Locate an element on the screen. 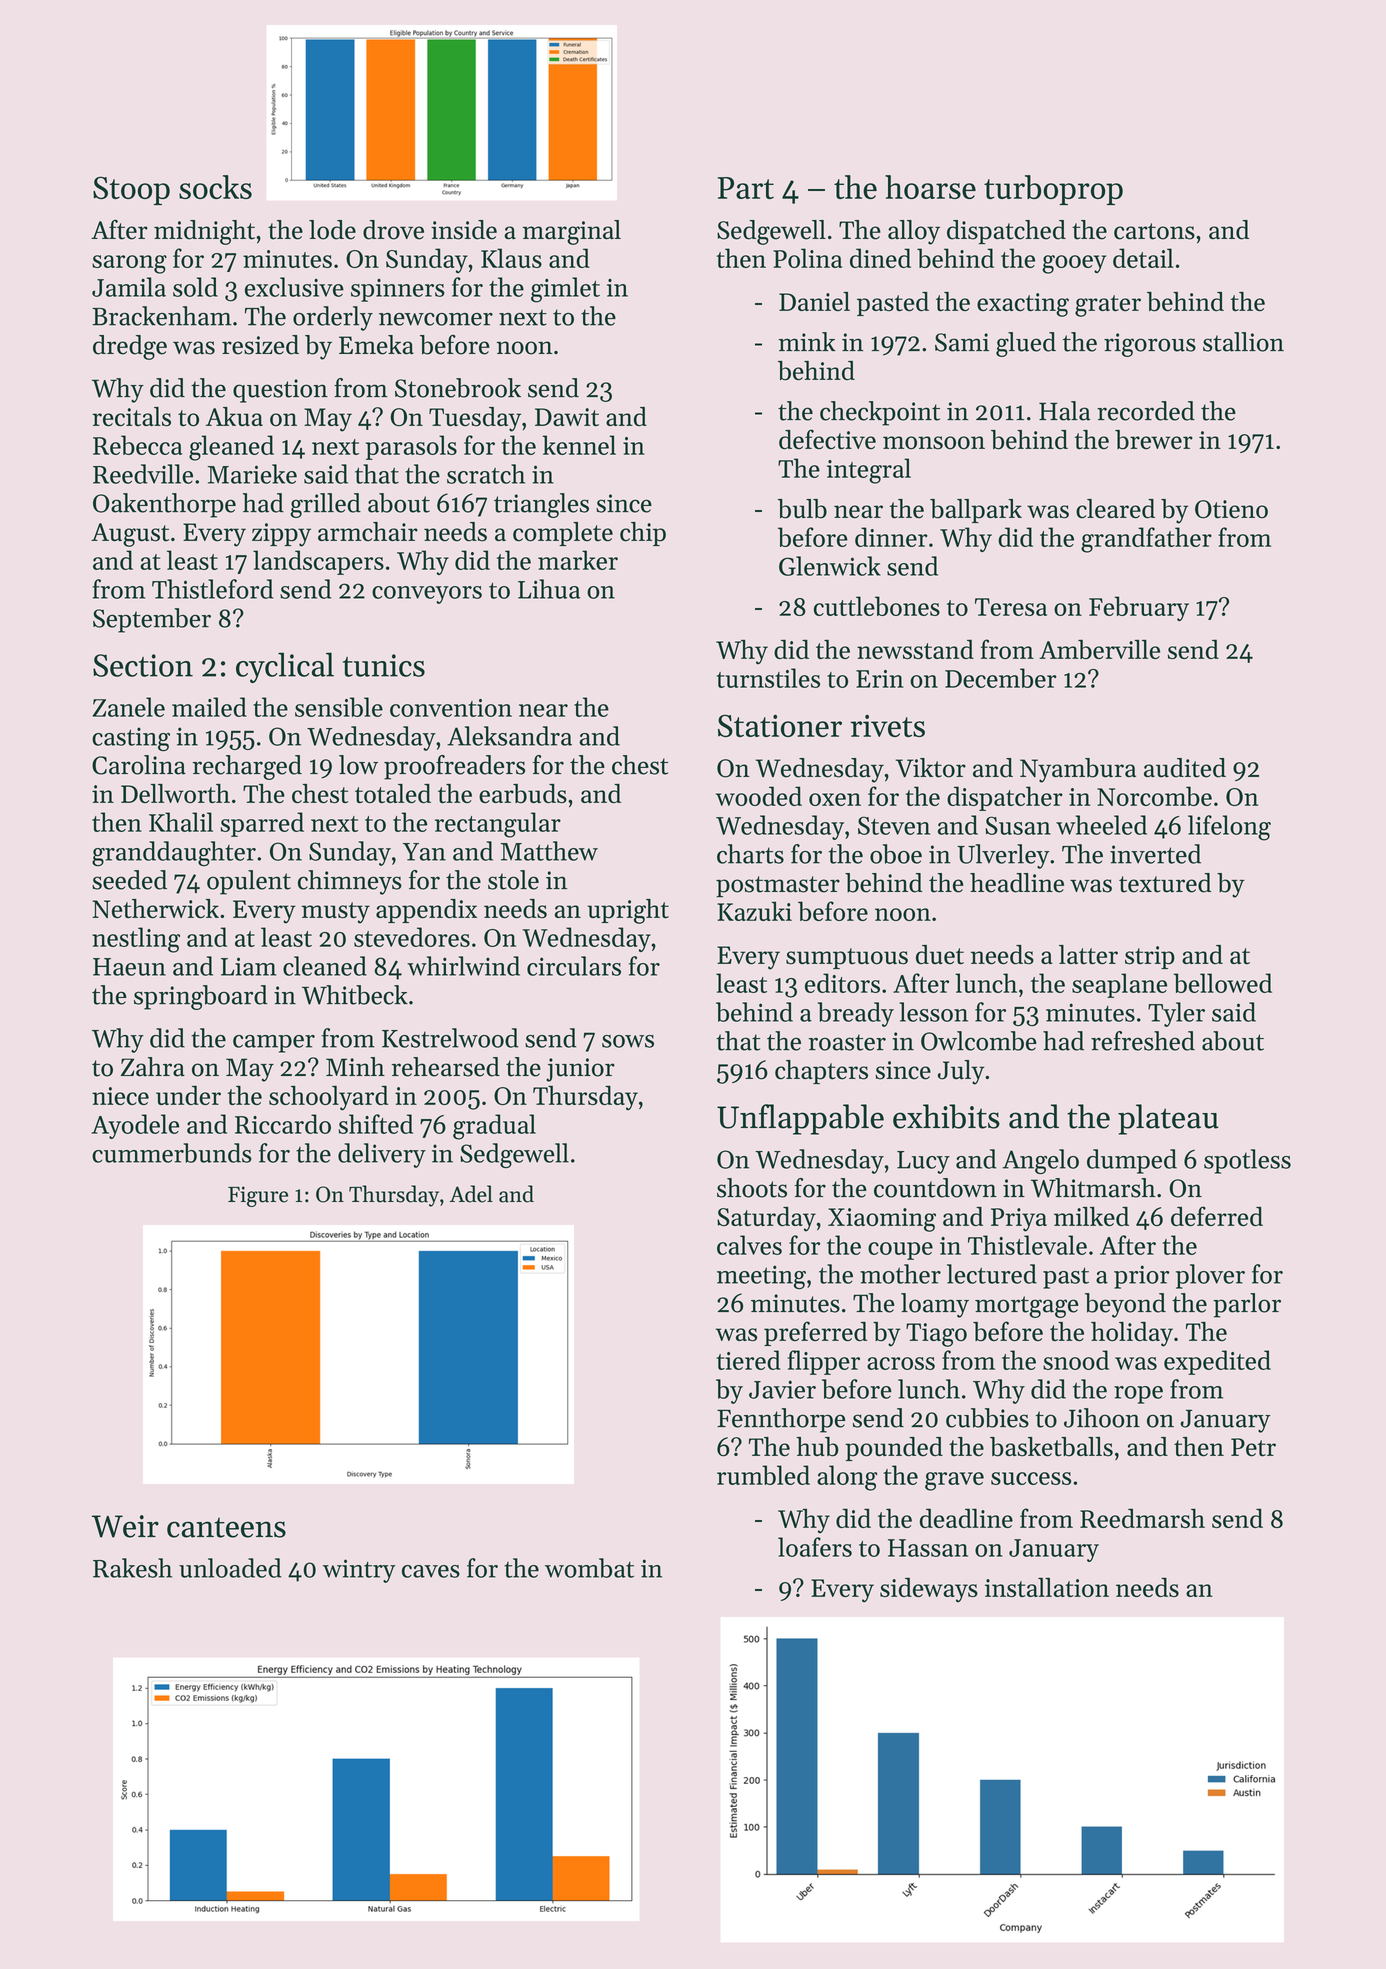  shoots is located at coordinates (752, 1188).
